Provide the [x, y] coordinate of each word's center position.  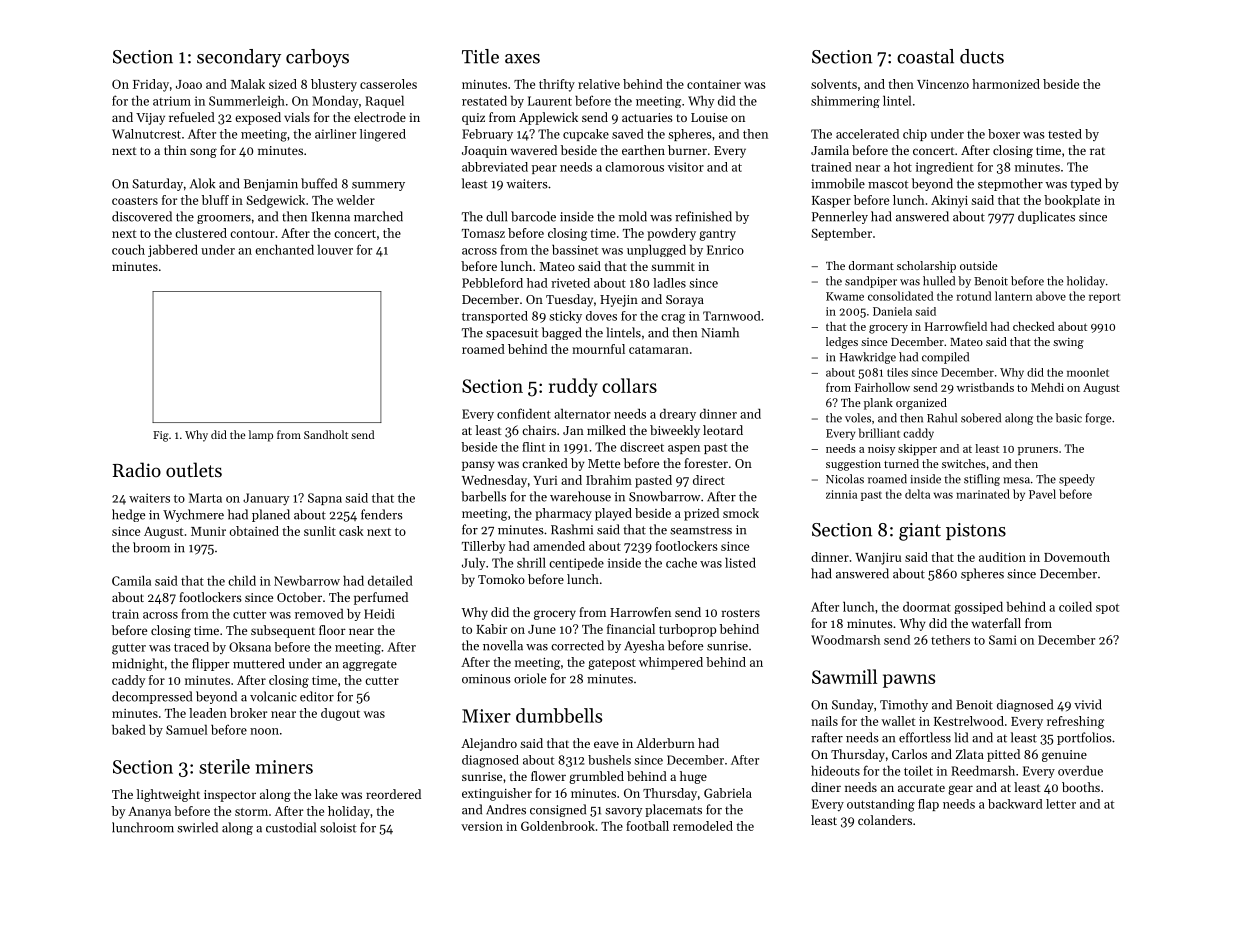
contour [252, 234]
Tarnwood [732, 316]
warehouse [580, 496]
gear [960, 790]
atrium [172, 101]
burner [687, 150]
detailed [390, 581]
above [1051, 296]
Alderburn [665, 743]
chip [915, 135]
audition [1002, 557]
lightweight [168, 795]
